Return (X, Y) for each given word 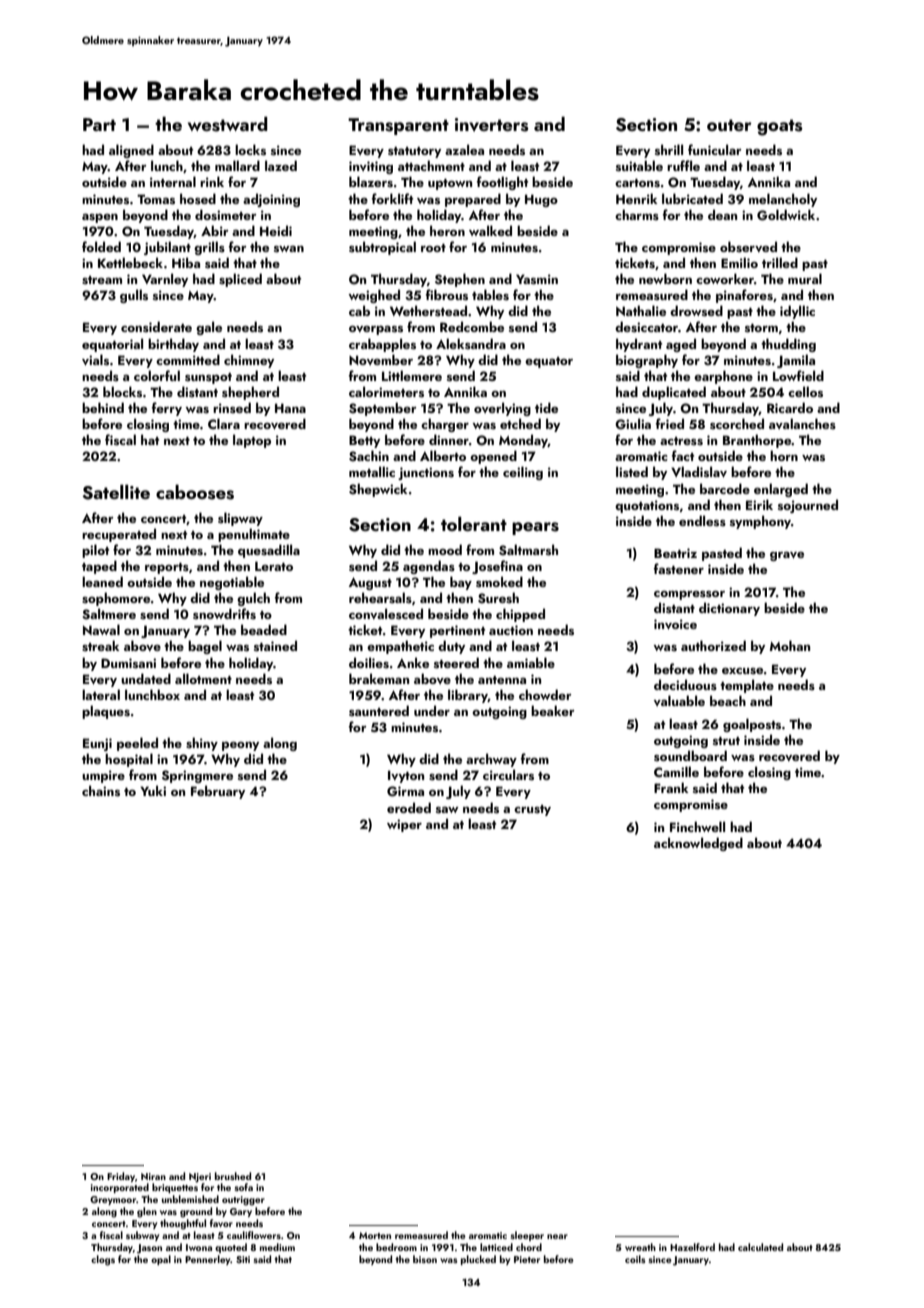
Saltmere (109, 614)
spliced (240, 280)
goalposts (752, 725)
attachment (431, 165)
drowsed (696, 311)
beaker (553, 710)
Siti (243, 1259)
